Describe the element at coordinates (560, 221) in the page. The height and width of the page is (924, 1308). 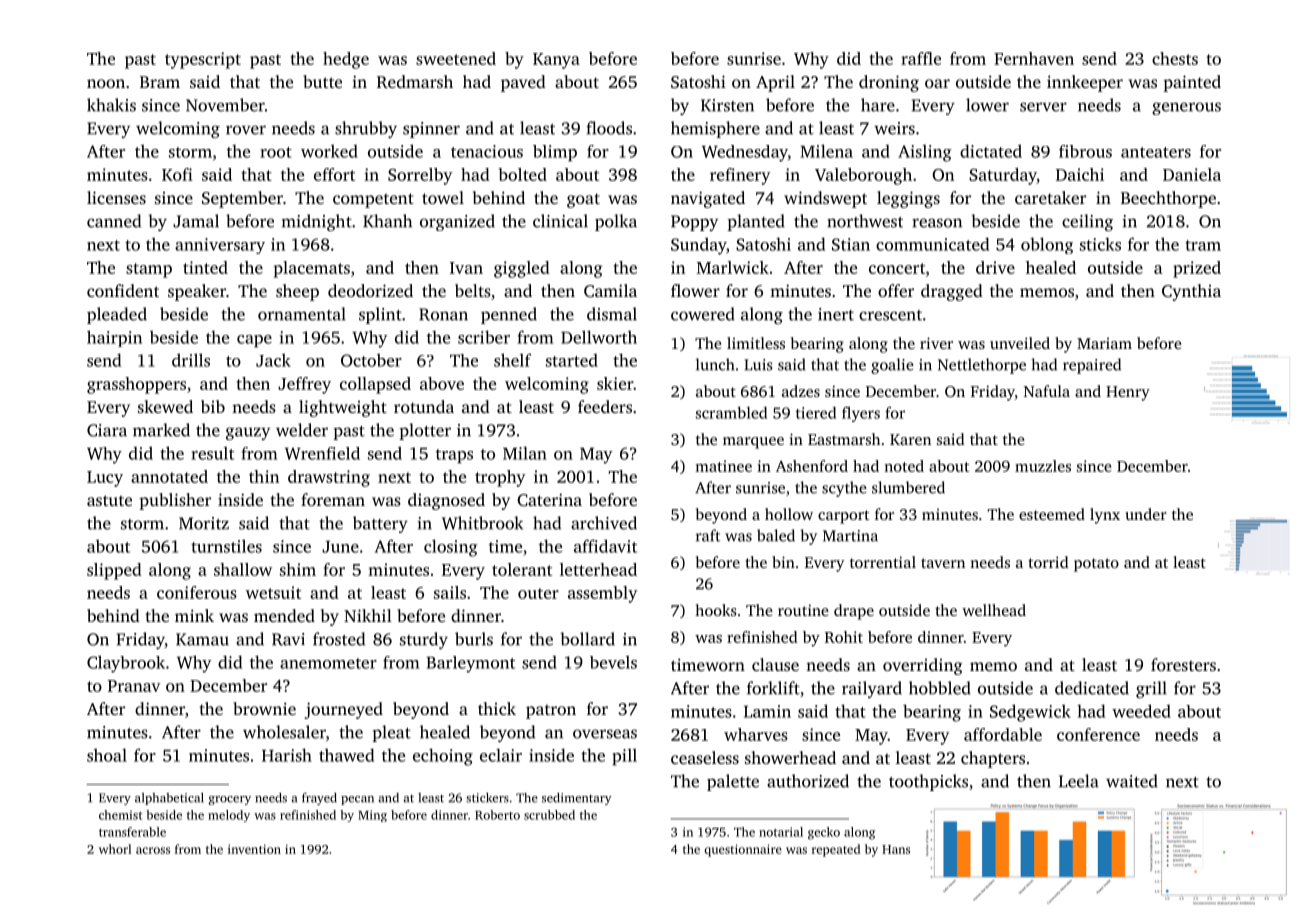
I see `clinical` at that location.
